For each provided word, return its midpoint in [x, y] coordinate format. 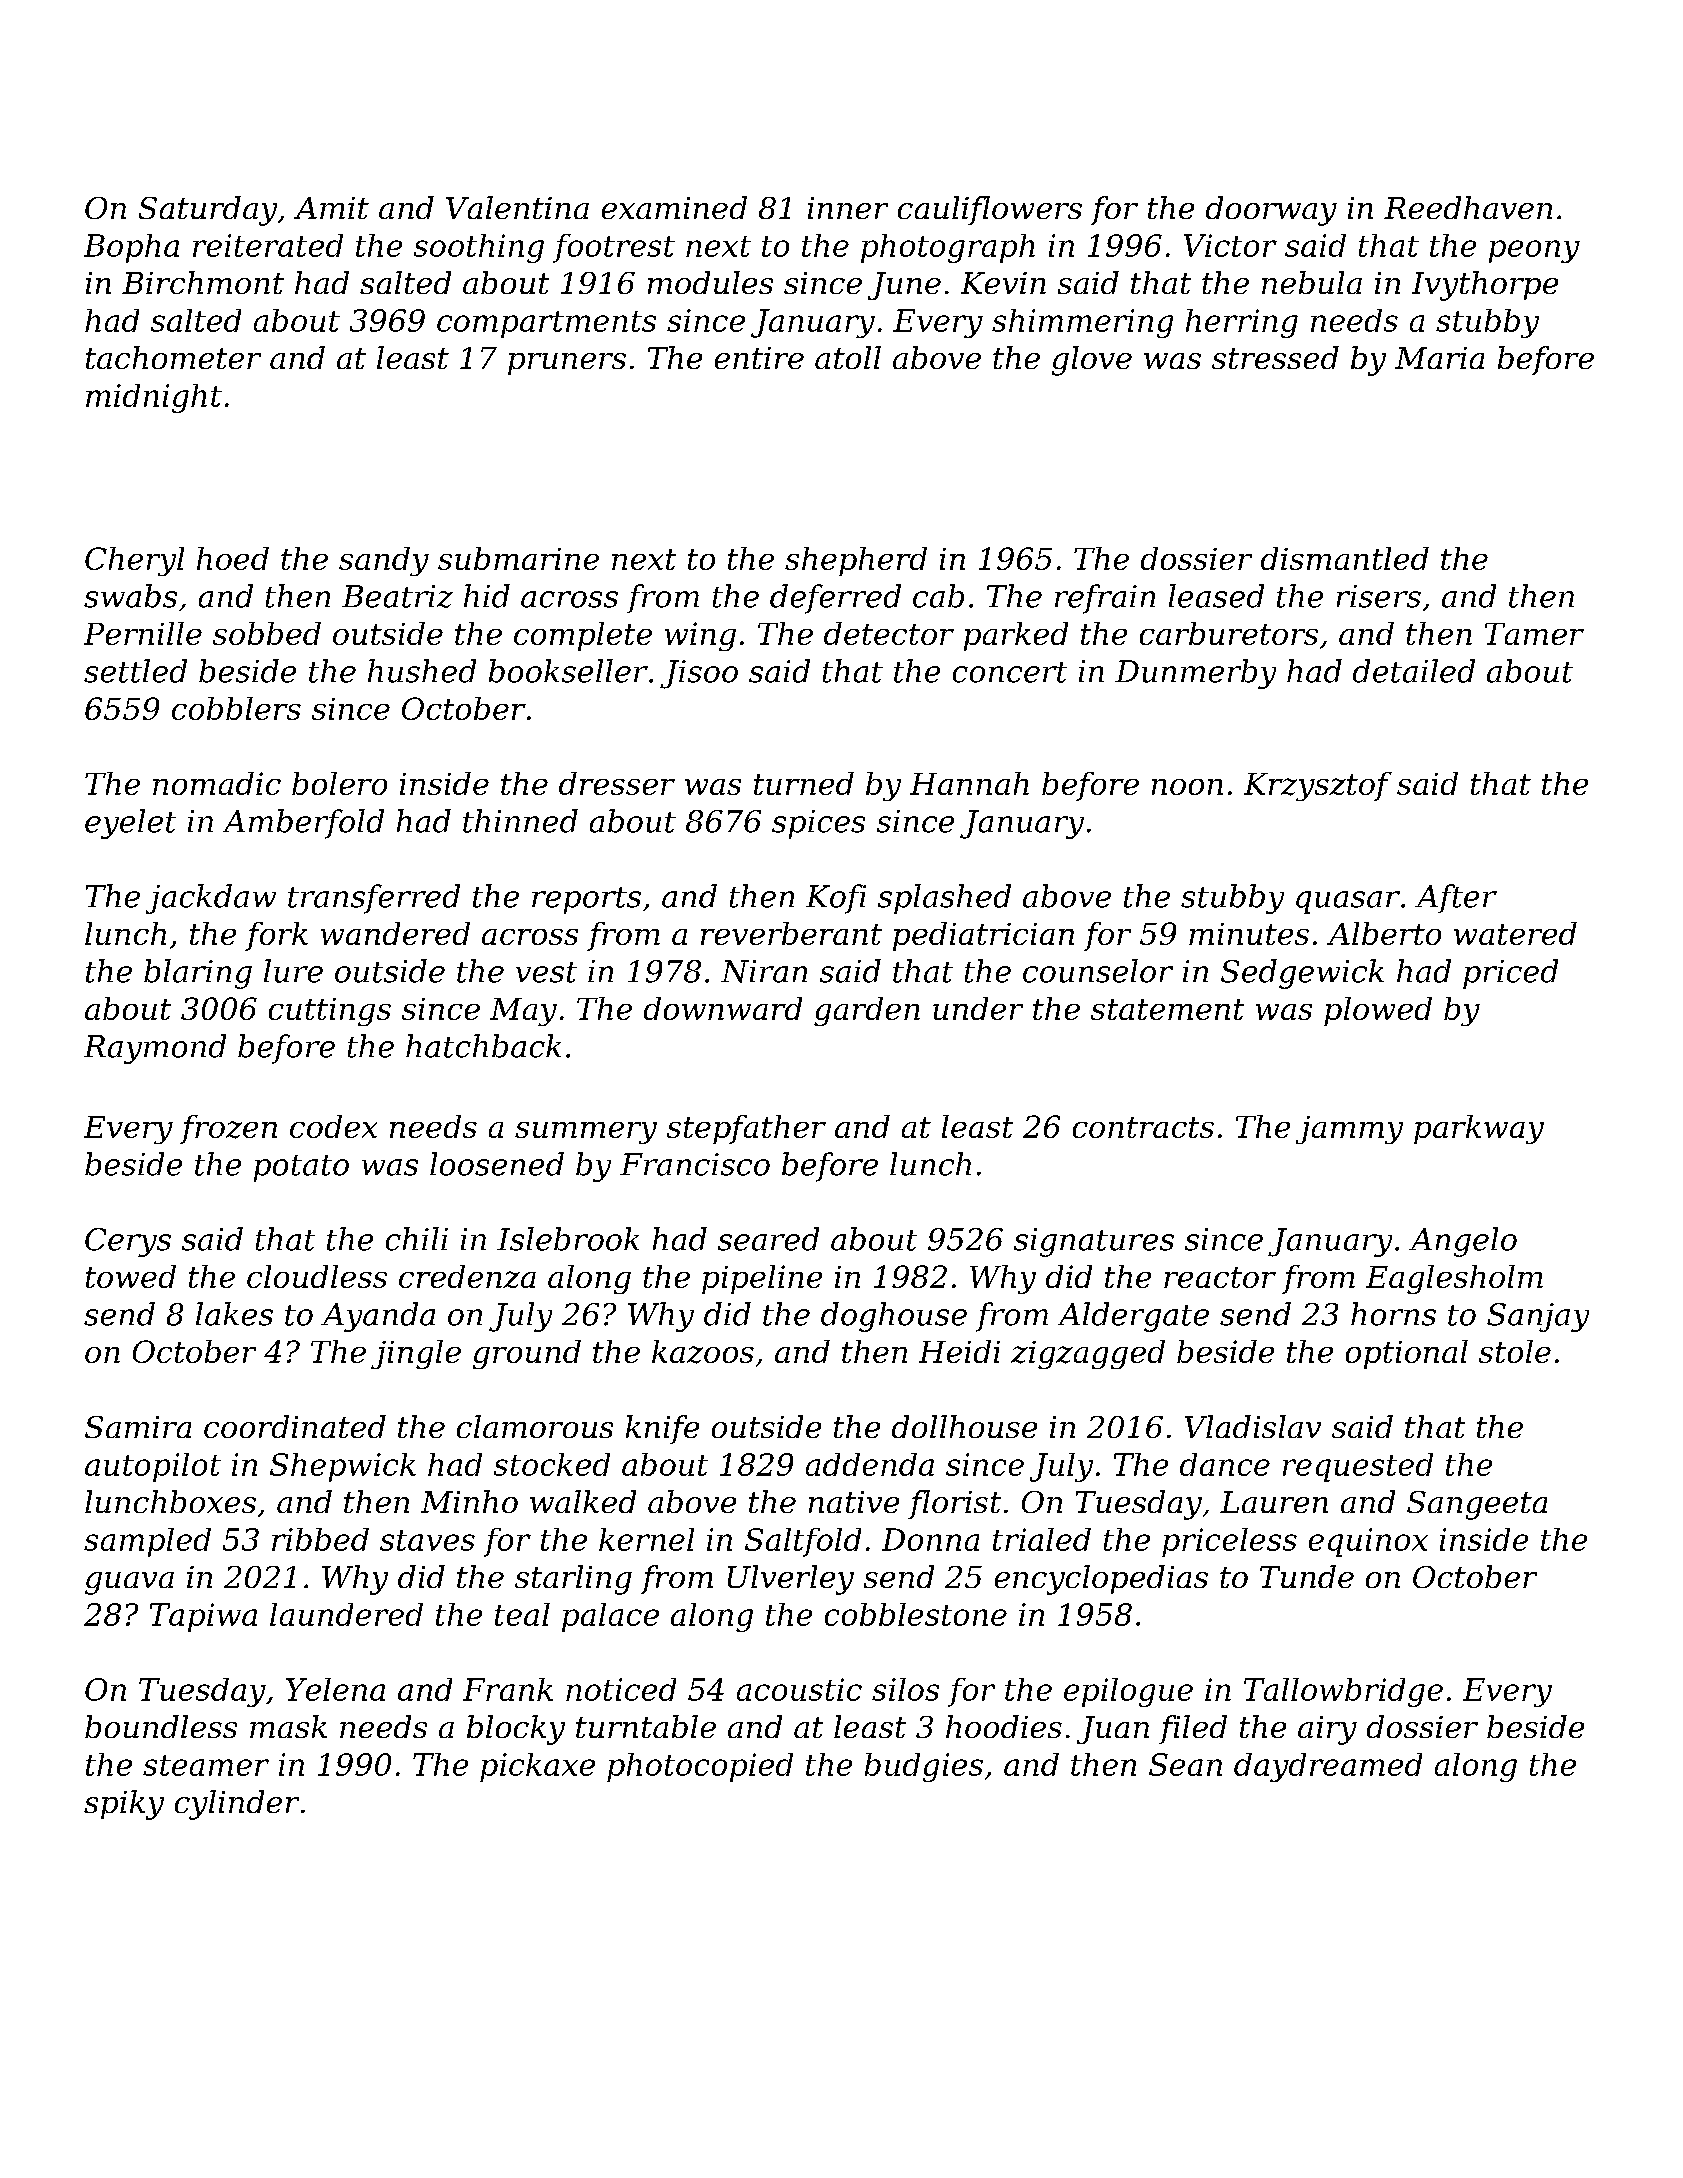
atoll [848, 357]
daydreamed [1328, 1767]
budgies [924, 1767]
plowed [1378, 1011]
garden [867, 1011]
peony [1534, 251]
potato [301, 1168]
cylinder [237, 1805]
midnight [154, 398]
